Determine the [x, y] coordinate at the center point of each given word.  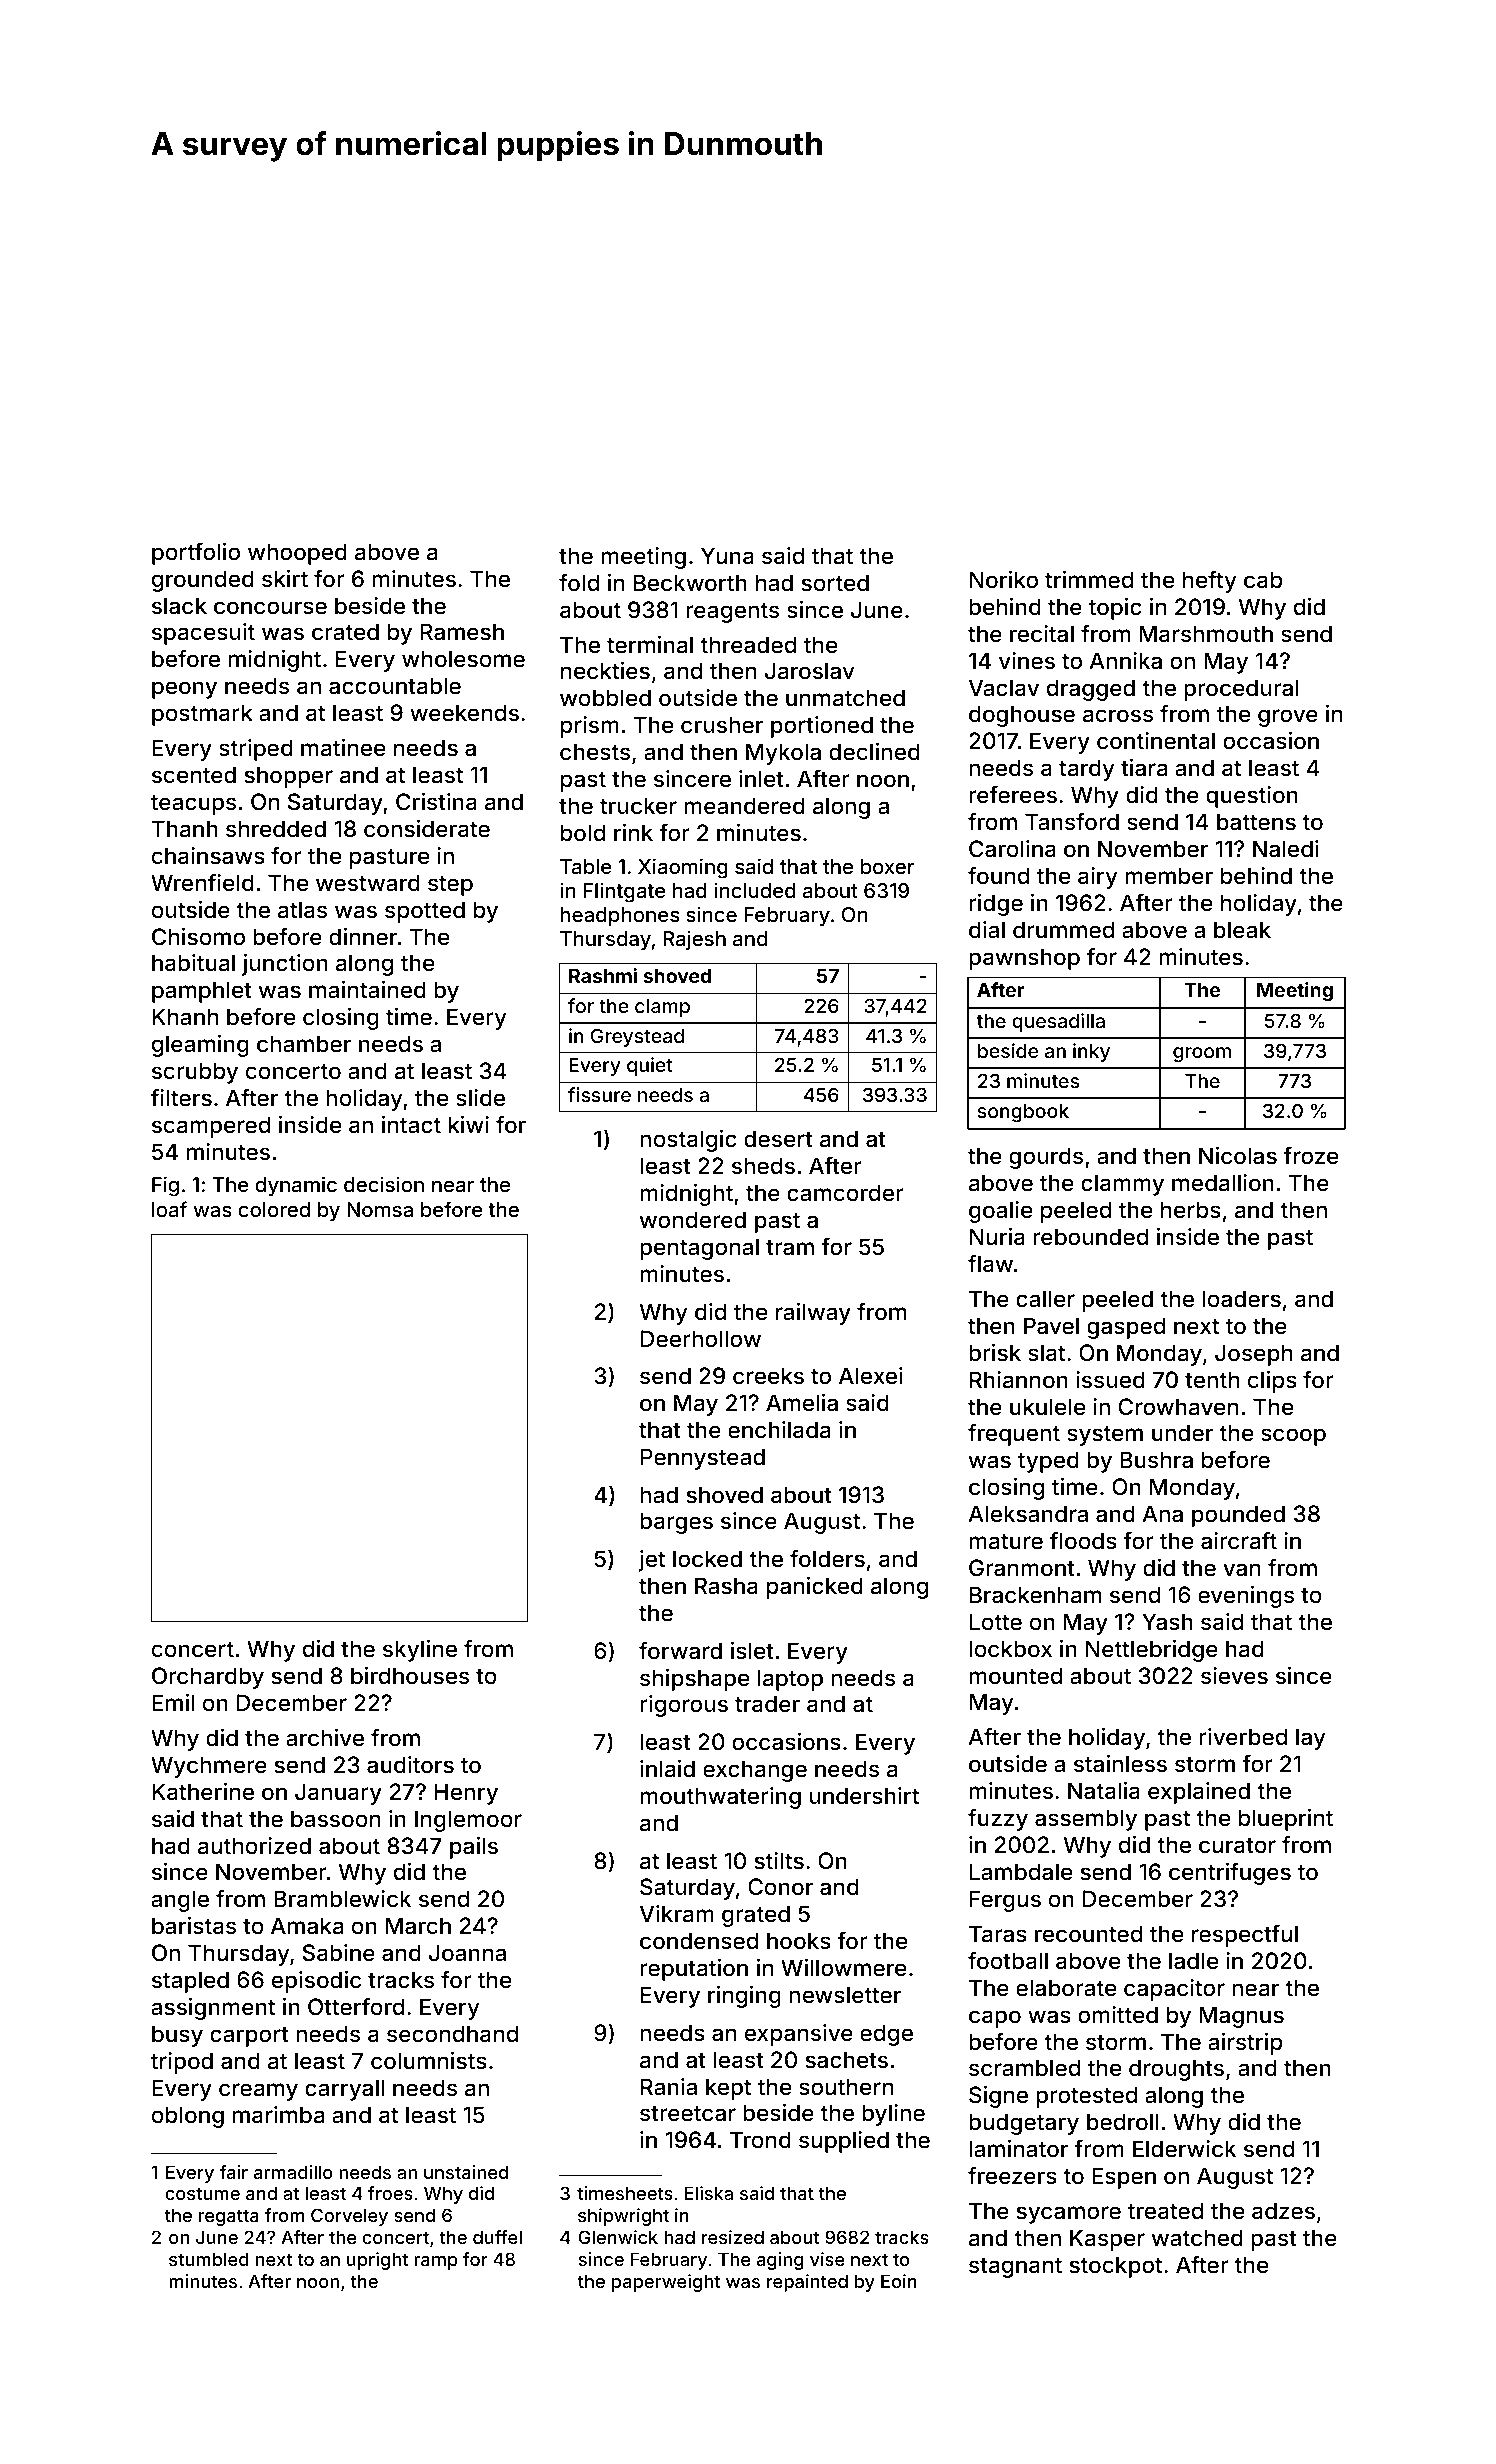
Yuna [727, 556]
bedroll [1123, 2122]
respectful [1245, 1936]
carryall [344, 2090]
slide [480, 1098]
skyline [420, 1651]
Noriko [1004, 580]
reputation [694, 1970]
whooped [297, 554]
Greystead [637, 1037]
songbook [1023, 1113]
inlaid [667, 1769]
